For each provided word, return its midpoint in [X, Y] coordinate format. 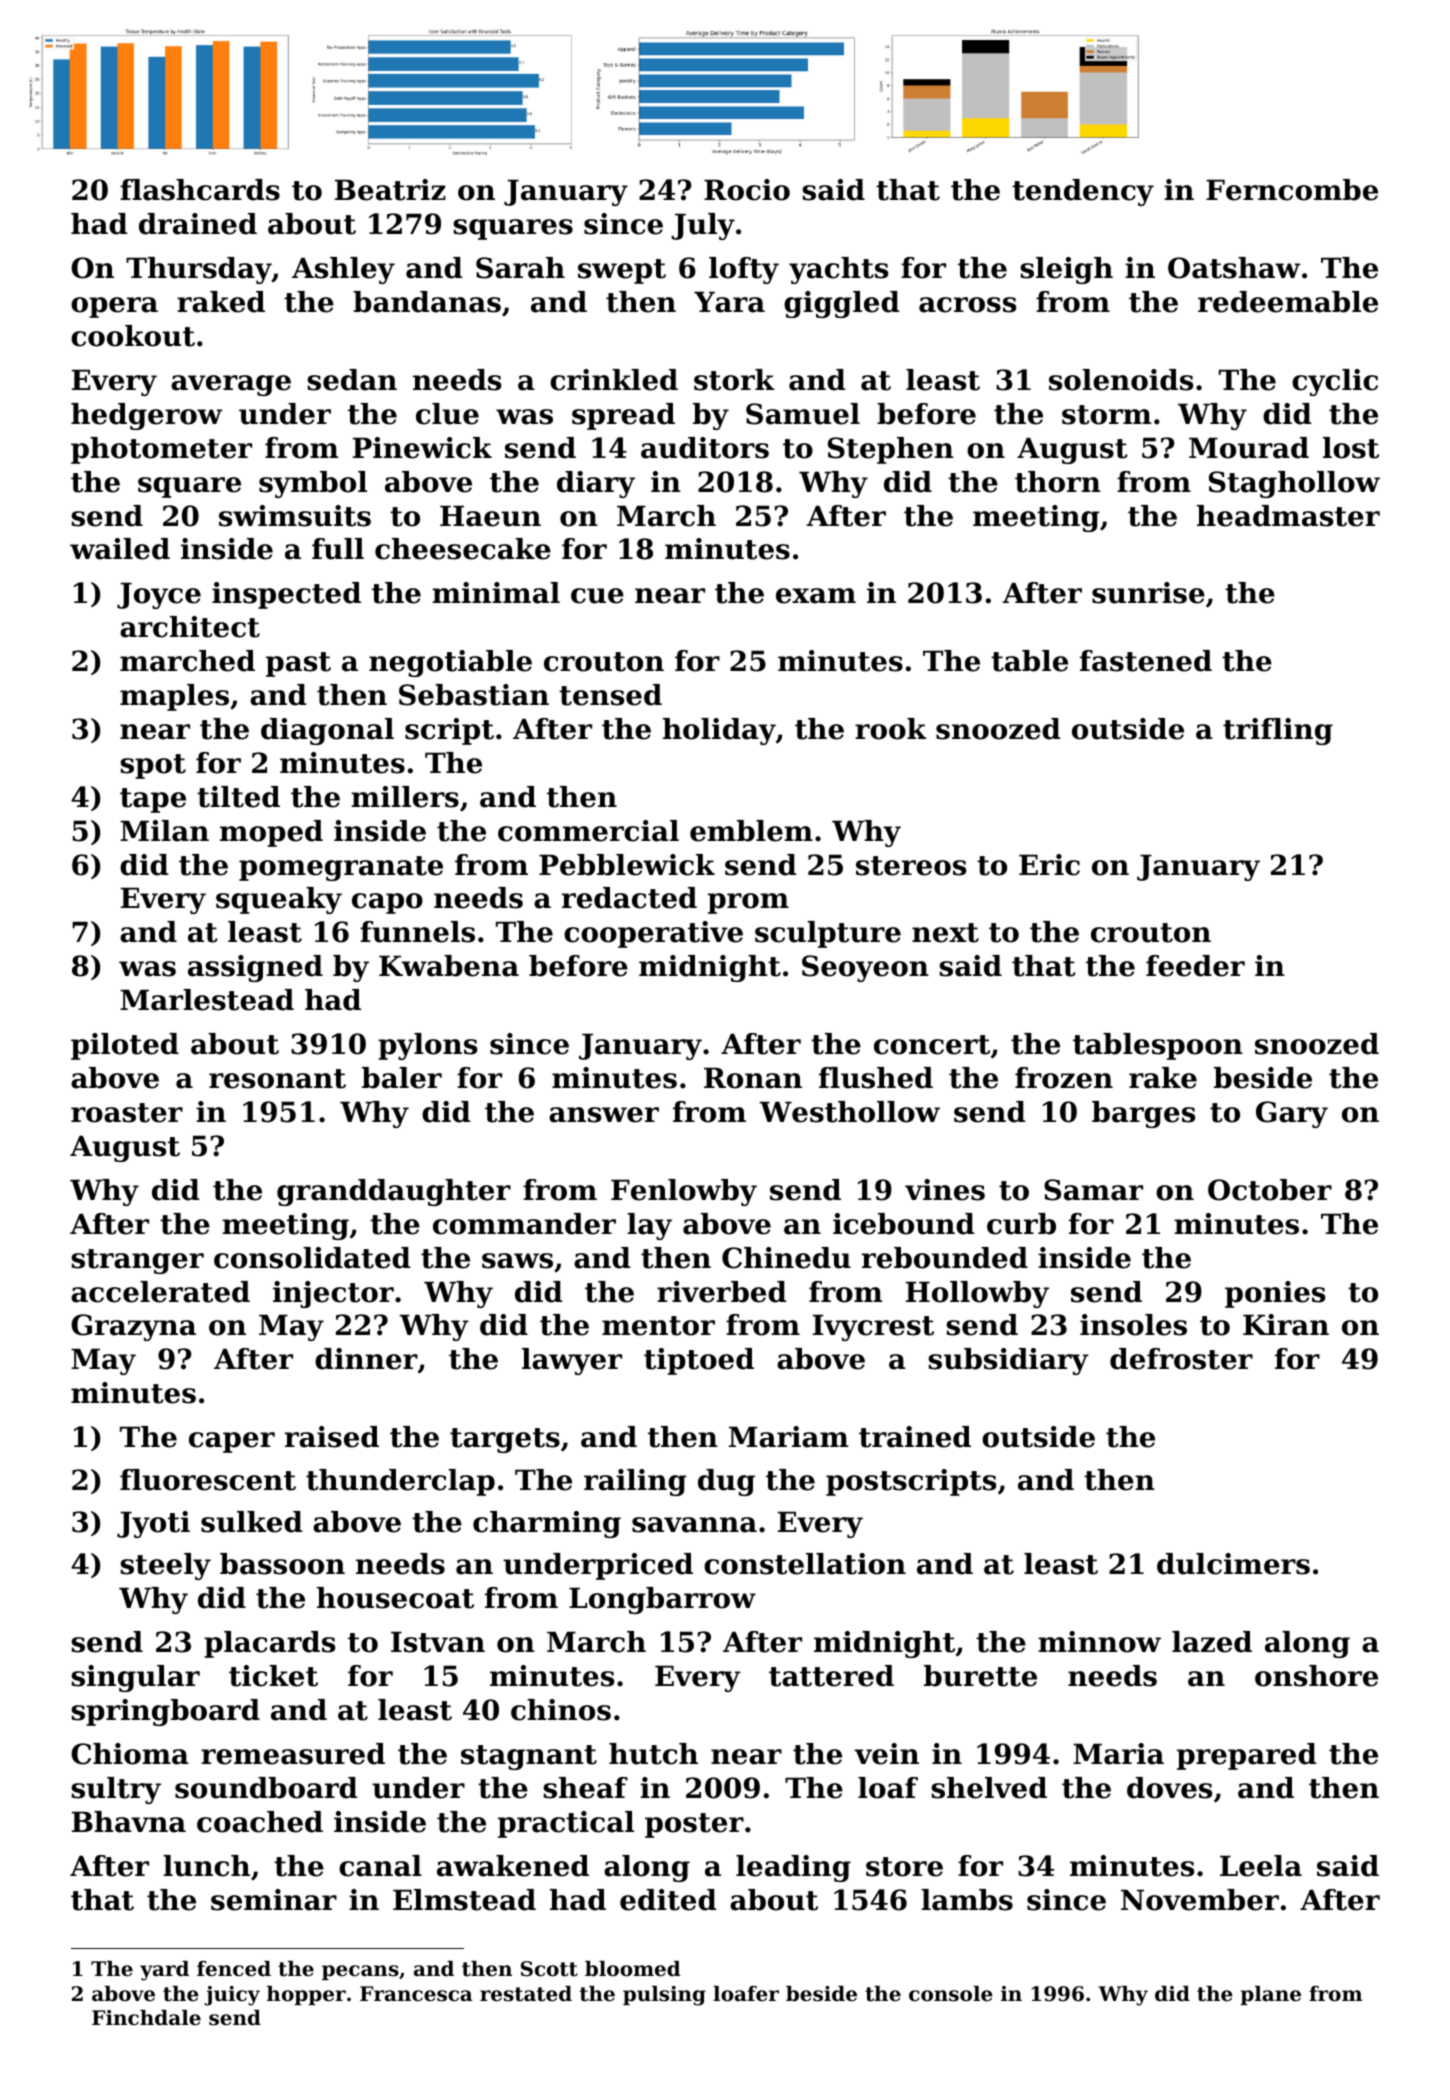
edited [668, 1900]
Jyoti [153, 1524]
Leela [1261, 1866]
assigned [255, 968]
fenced [234, 1969]
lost [1351, 448]
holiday [719, 731]
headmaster [1288, 516]
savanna [694, 1525]
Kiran [1286, 1325]
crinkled [614, 380]
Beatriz [390, 190]
